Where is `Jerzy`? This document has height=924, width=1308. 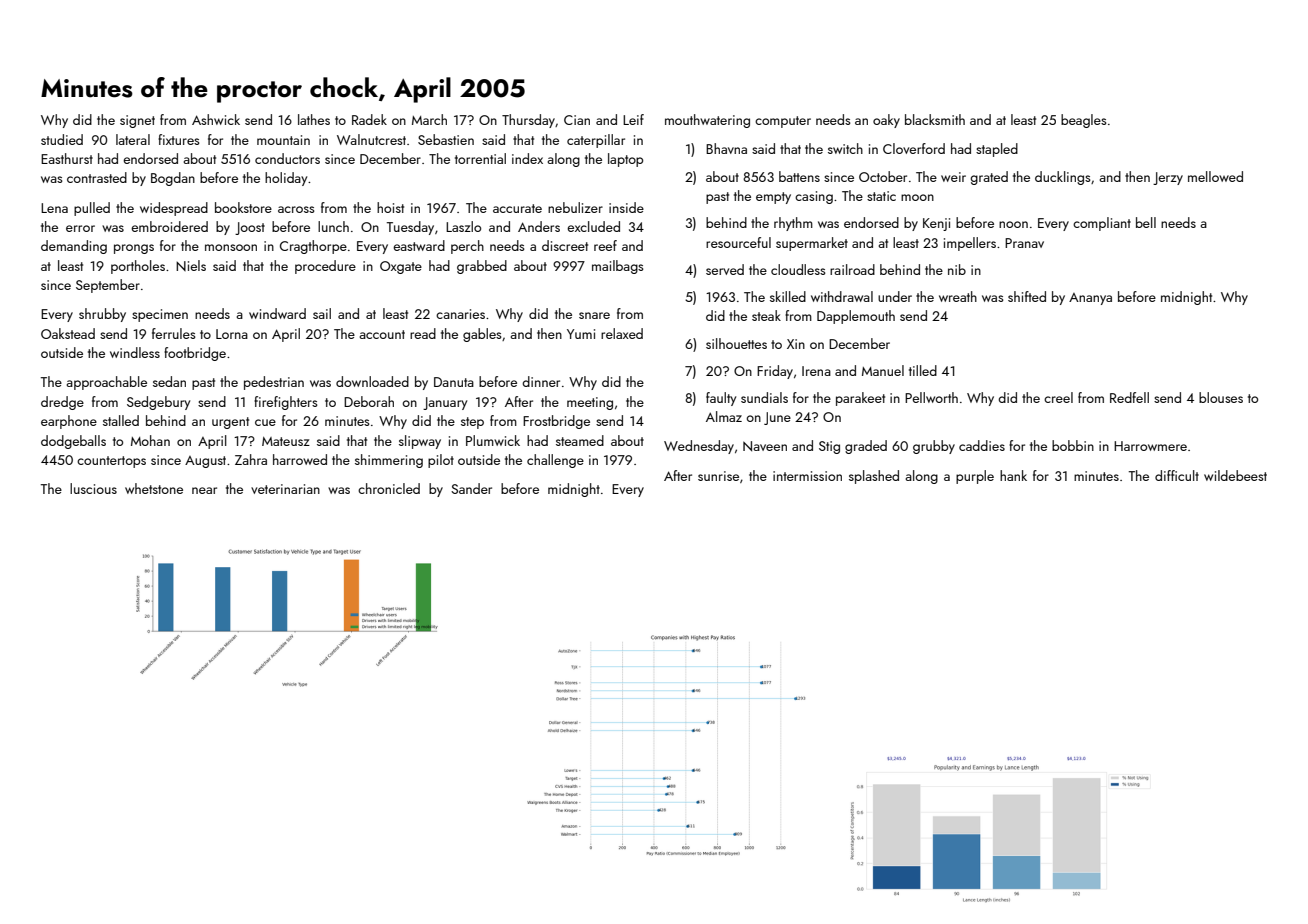 Jerzy is located at coordinates (1168, 178).
